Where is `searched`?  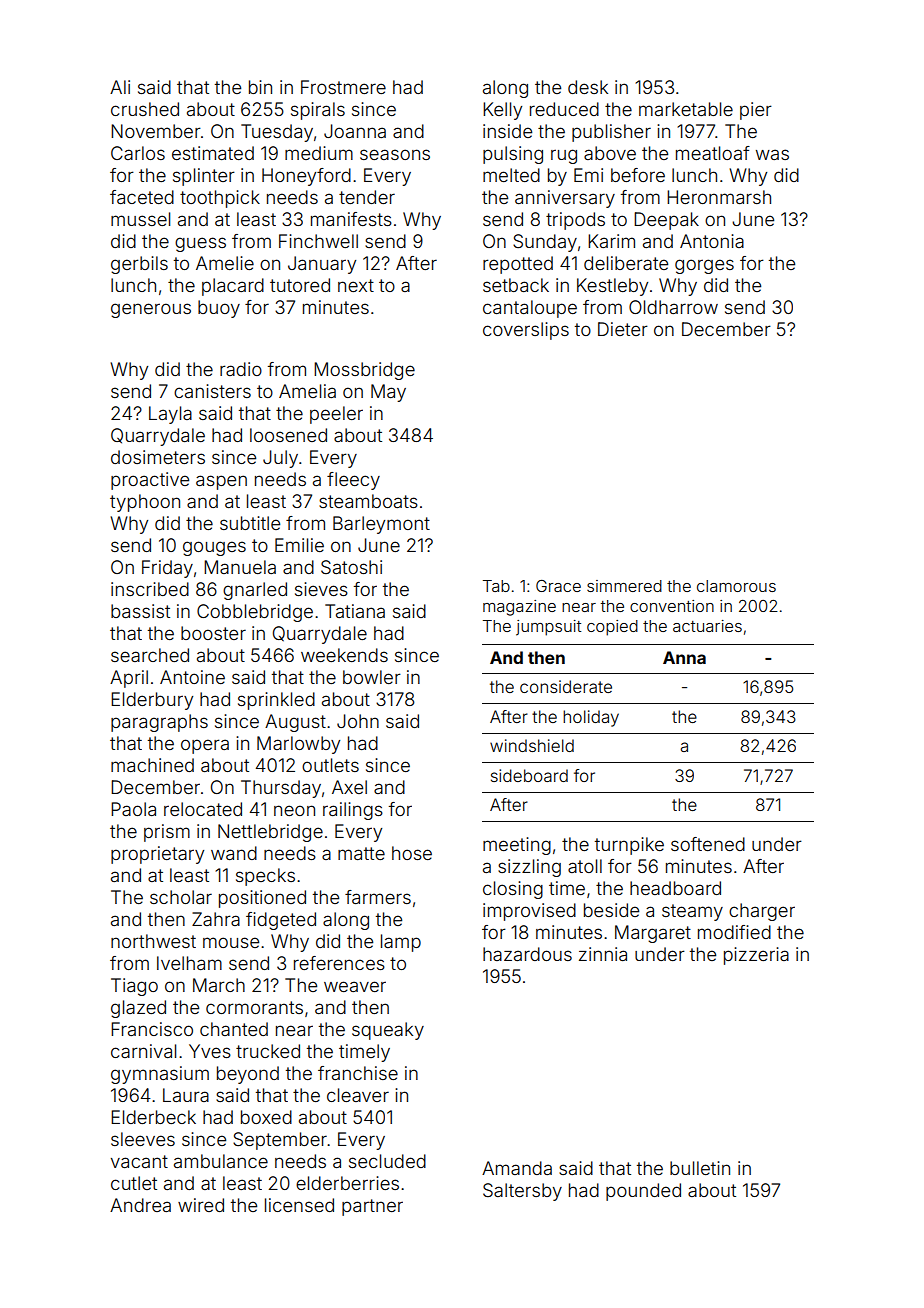
searched is located at coordinates (150, 655).
